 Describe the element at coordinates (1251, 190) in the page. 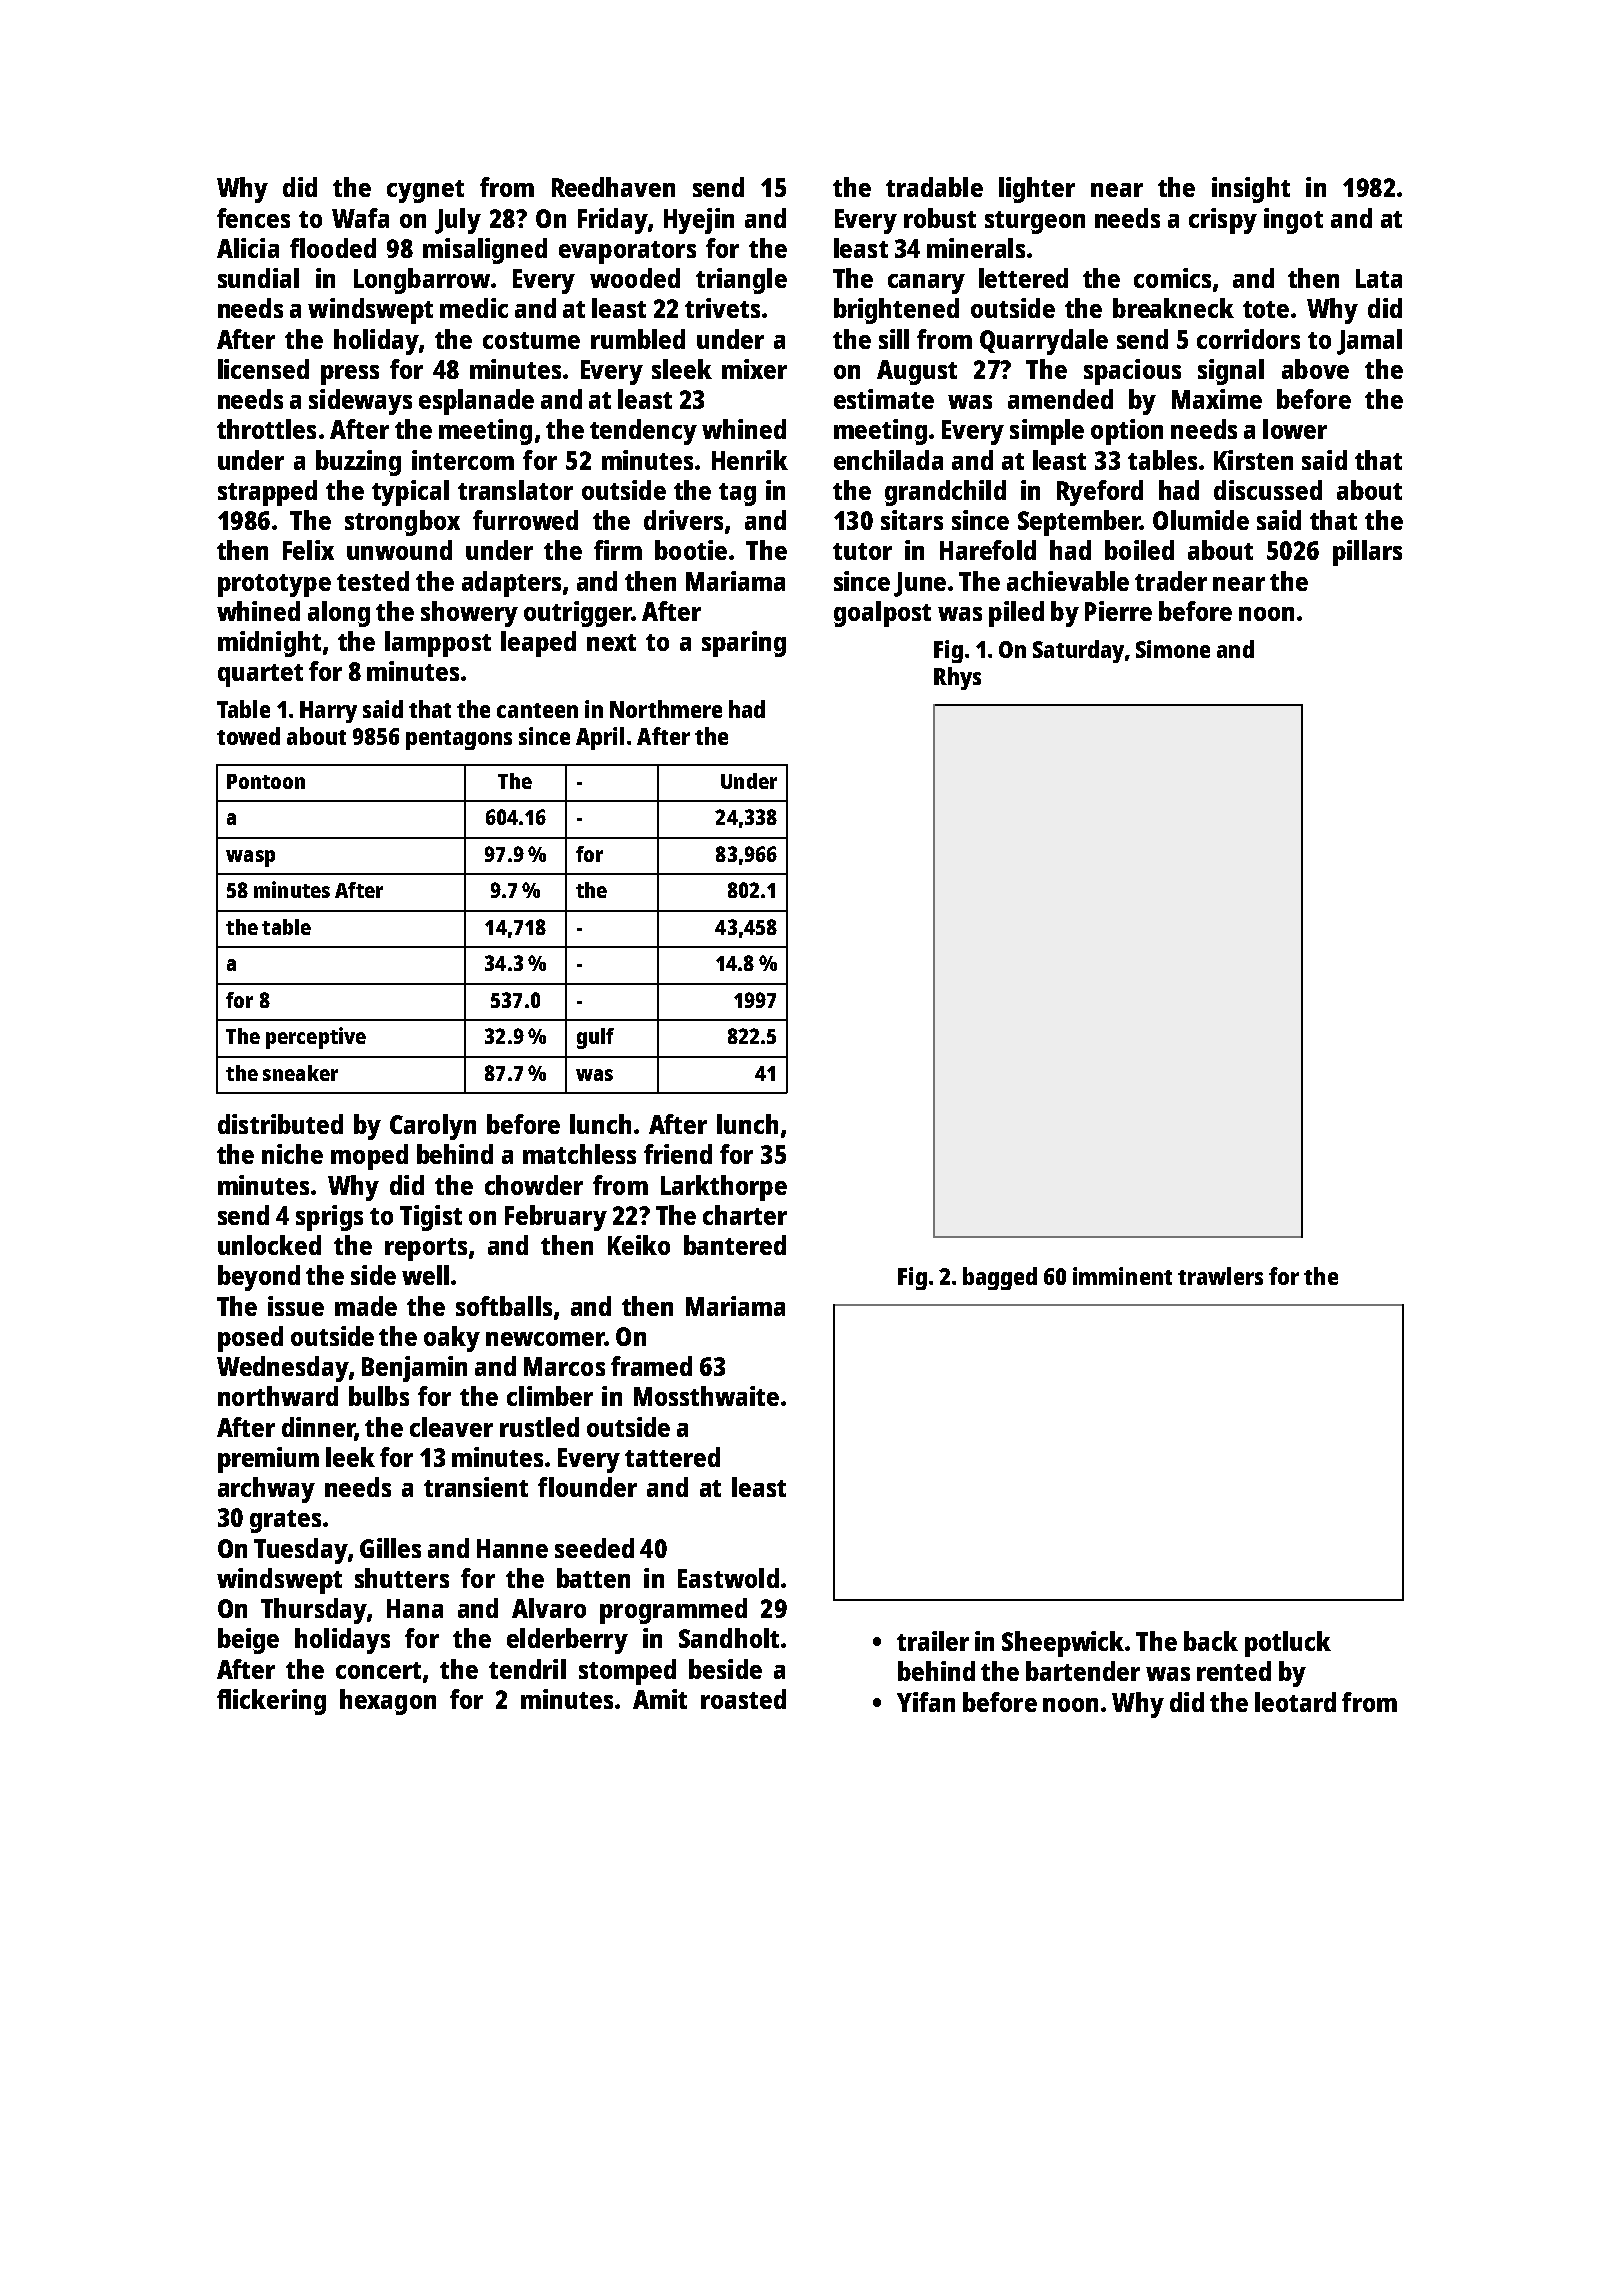

I see `insight` at that location.
